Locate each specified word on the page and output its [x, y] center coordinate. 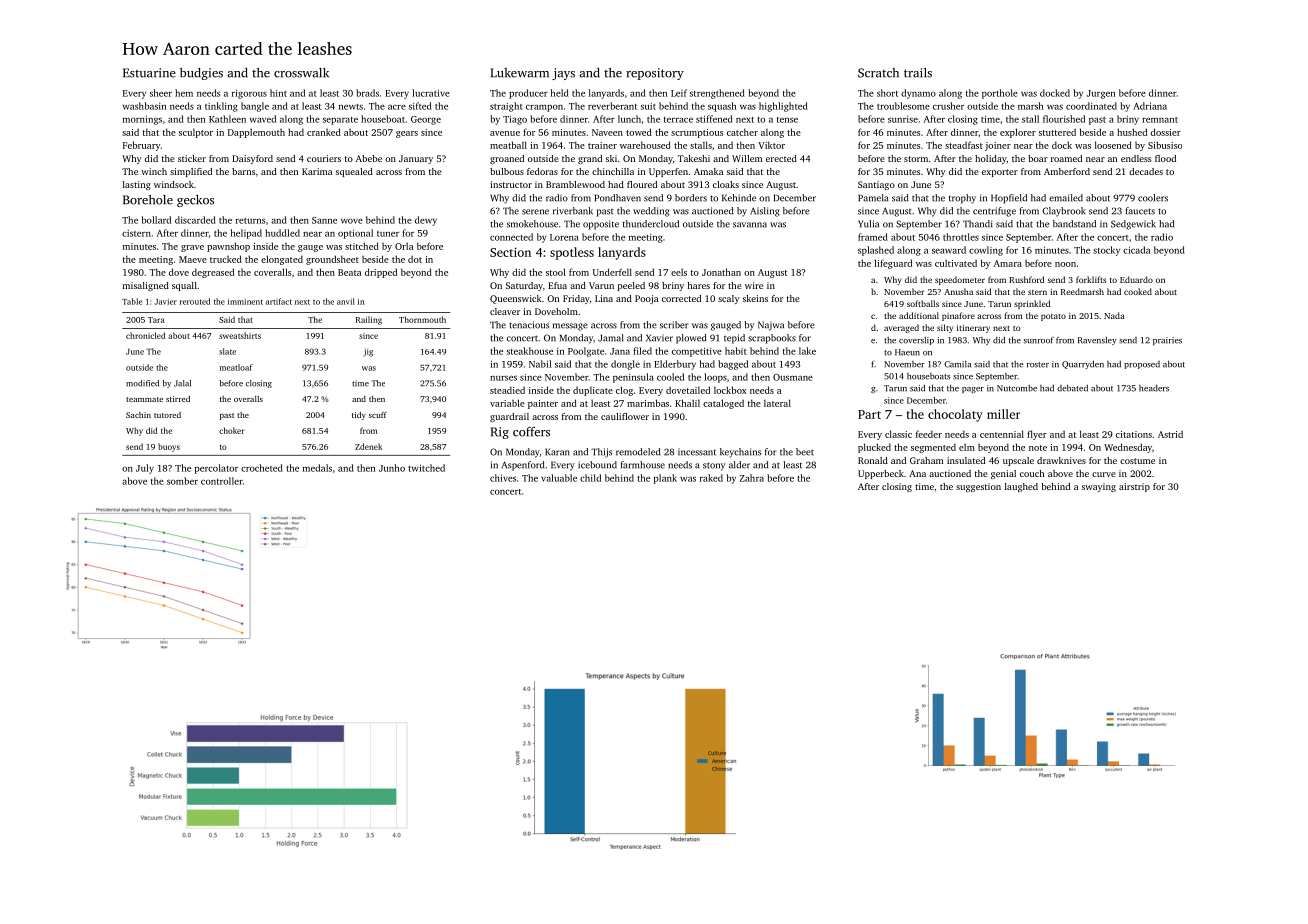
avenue [505, 133]
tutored [167, 415]
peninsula [633, 378]
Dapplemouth [256, 133]
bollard [156, 220]
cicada [1136, 250]
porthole [1000, 94]
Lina [604, 298]
